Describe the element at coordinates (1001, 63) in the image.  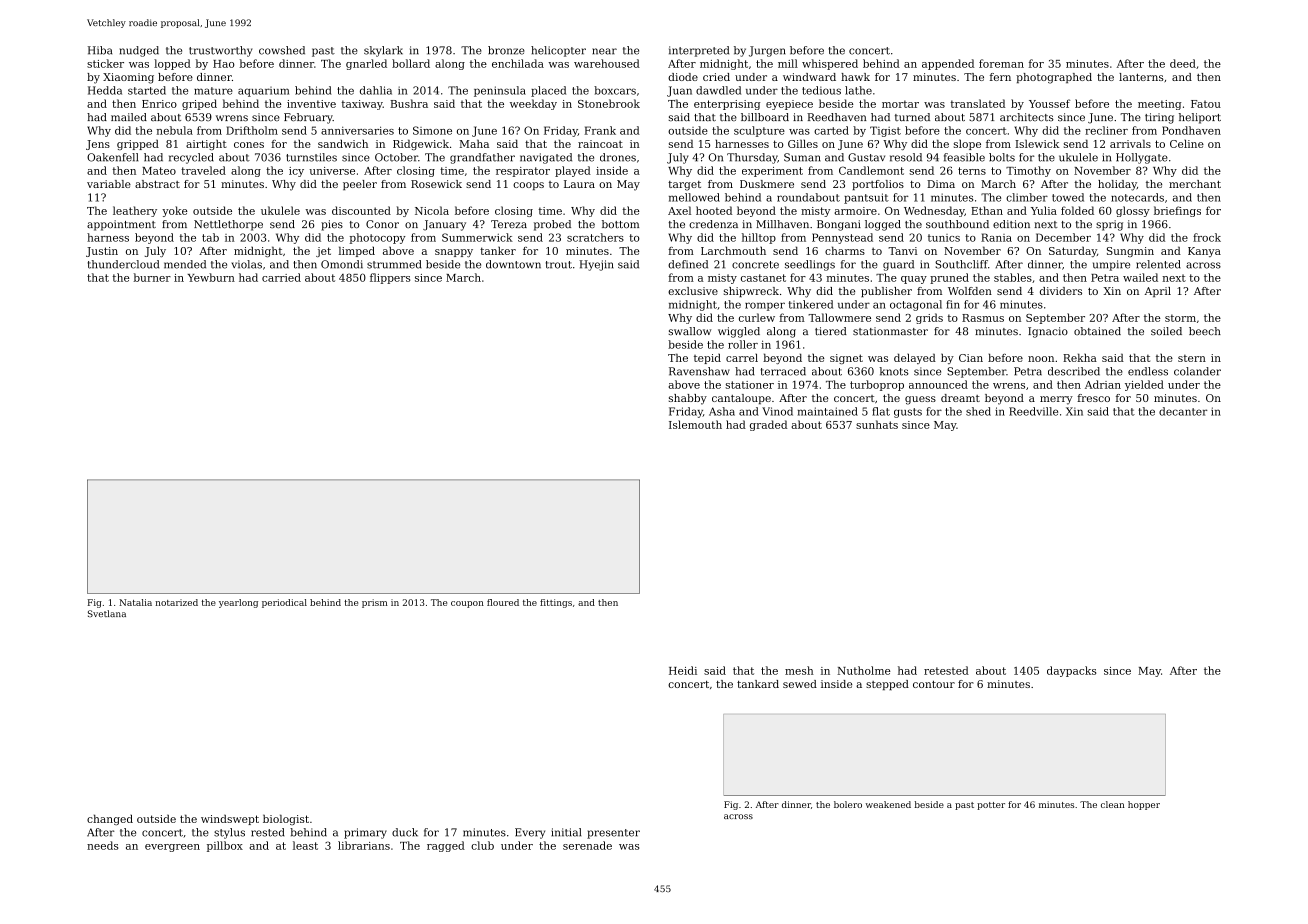
I see `foreman` at that location.
